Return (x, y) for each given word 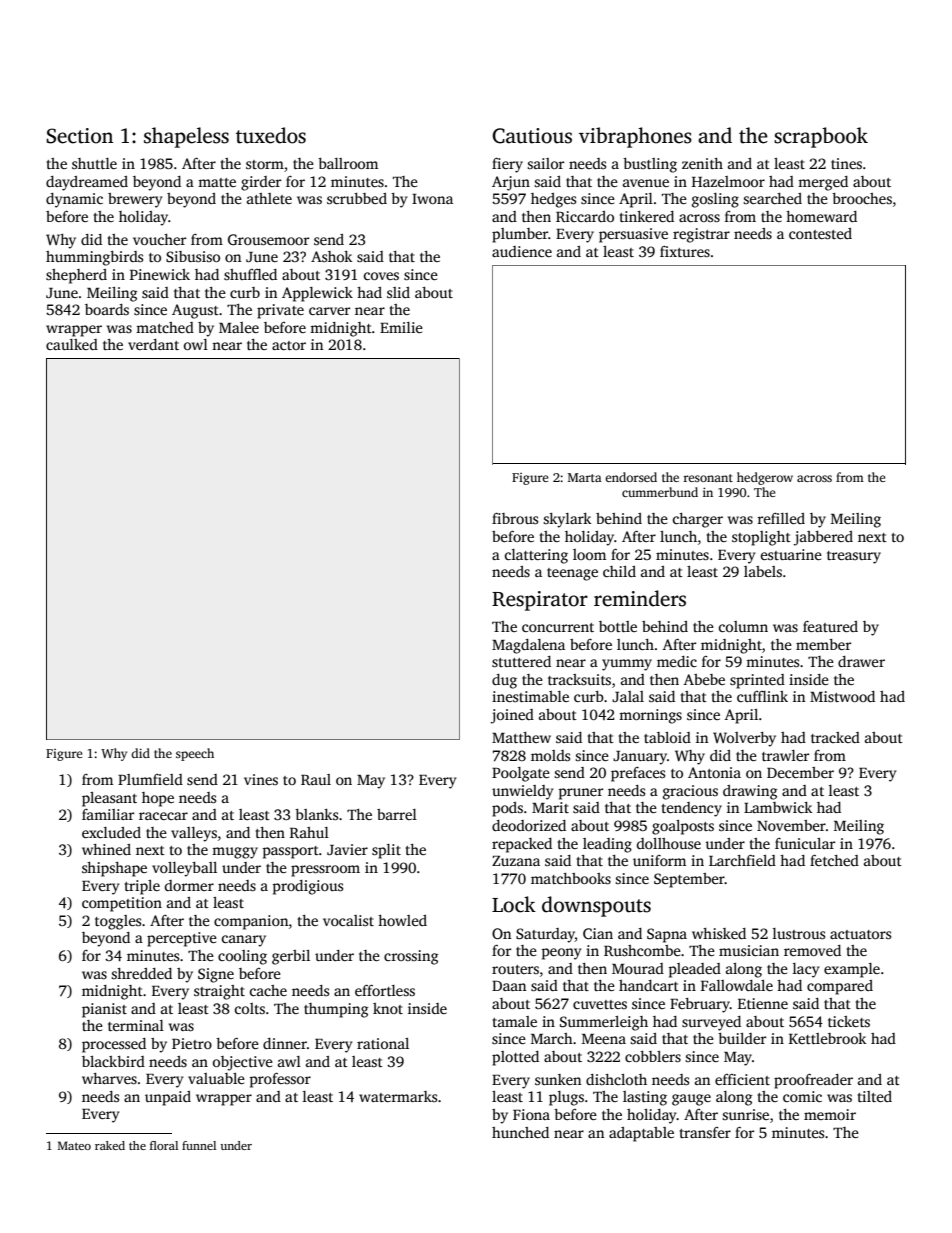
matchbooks (571, 878)
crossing (411, 957)
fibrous (515, 518)
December (800, 772)
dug (504, 681)
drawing (750, 792)
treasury (854, 557)
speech (195, 754)
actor (289, 345)
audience (522, 251)
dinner (285, 1043)
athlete (269, 198)
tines (846, 163)
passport (290, 852)
